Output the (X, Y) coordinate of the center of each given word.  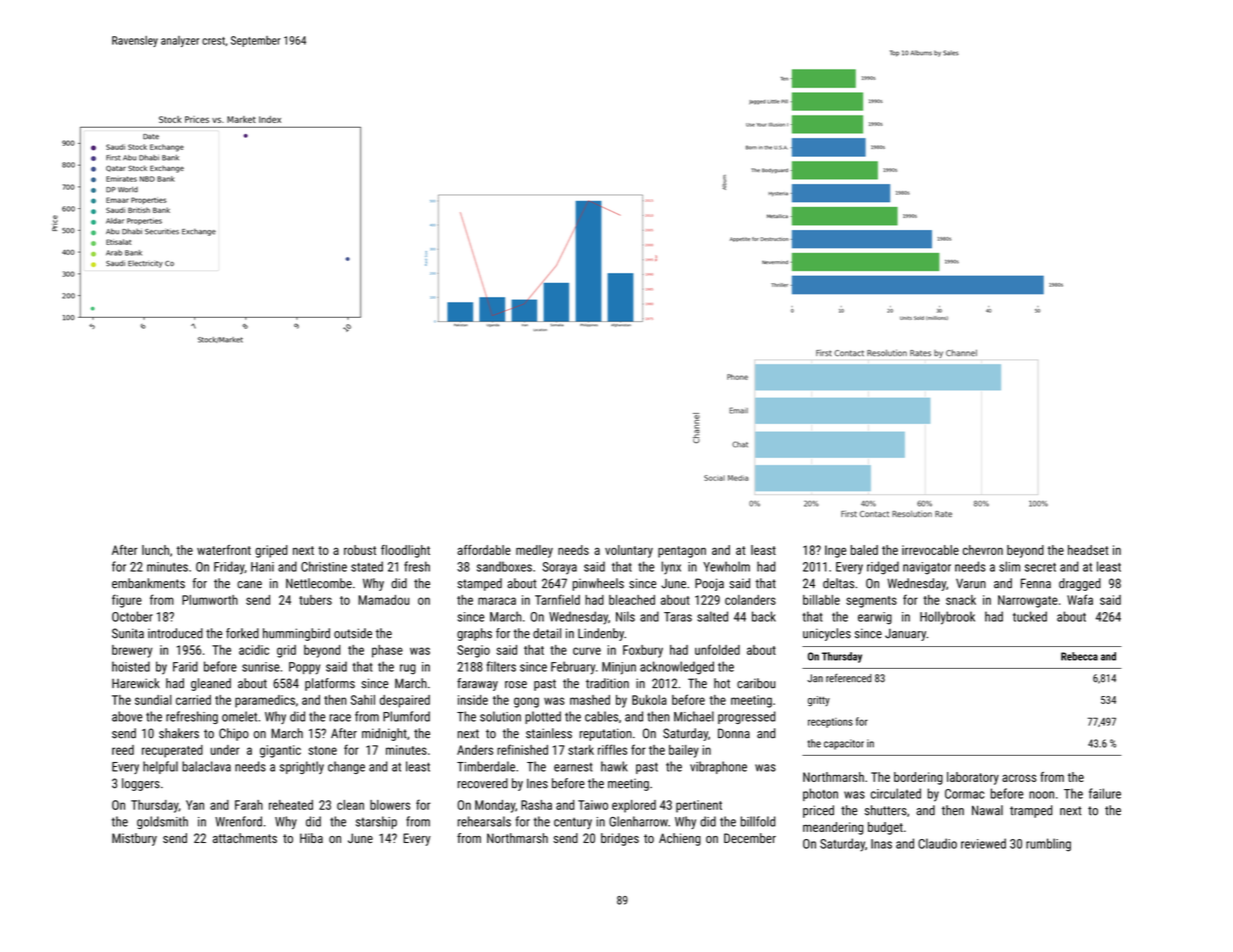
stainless (549, 733)
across (1019, 778)
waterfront (224, 550)
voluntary (629, 551)
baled (864, 550)
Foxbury (643, 651)
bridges (620, 839)
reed (123, 750)
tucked (1030, 616)
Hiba (311, 838)
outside (353, 633)
